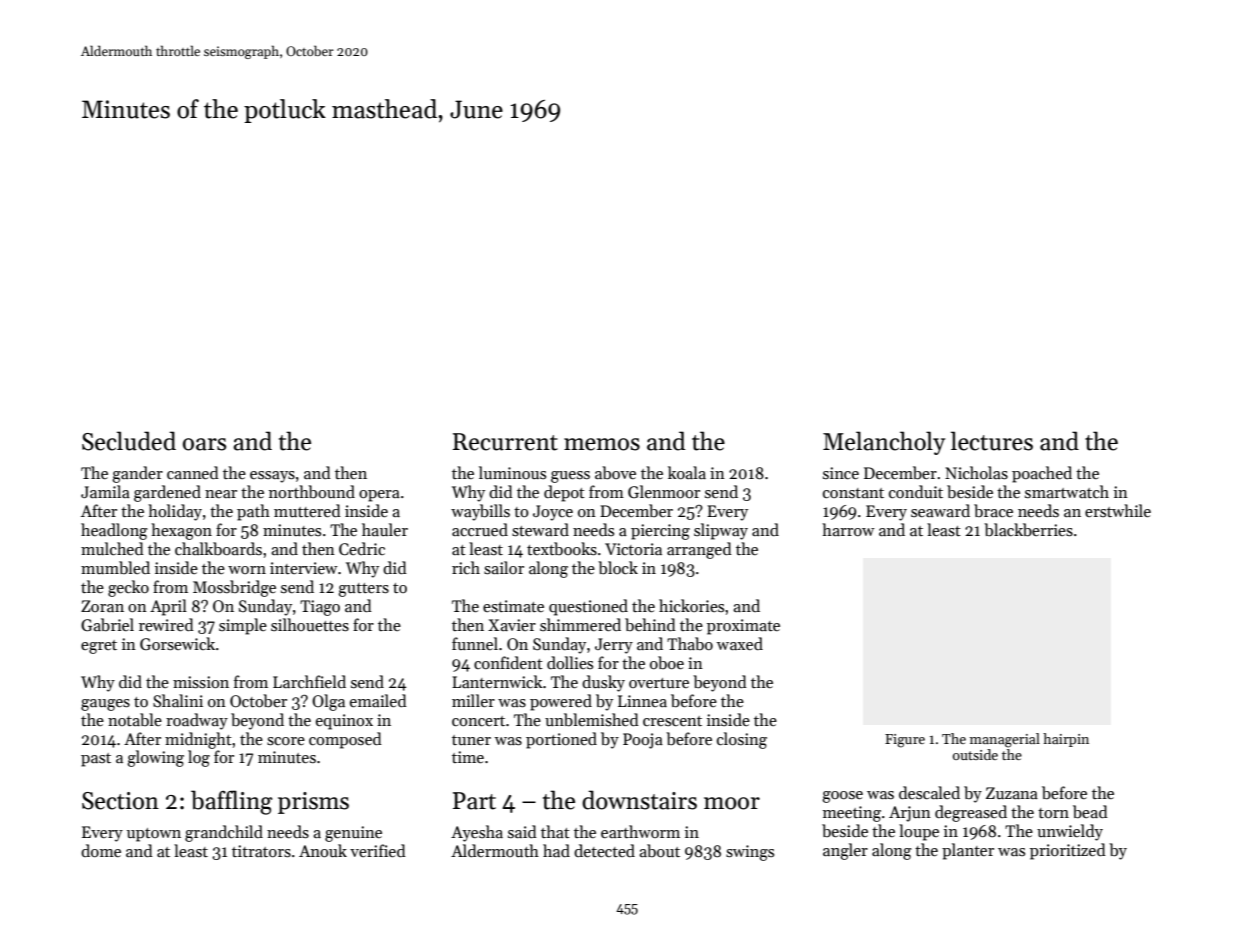 The image size is (1233, 952). Describe the element at coordinates (992, 441) in the screenshot. I see `lectures` at that location.
